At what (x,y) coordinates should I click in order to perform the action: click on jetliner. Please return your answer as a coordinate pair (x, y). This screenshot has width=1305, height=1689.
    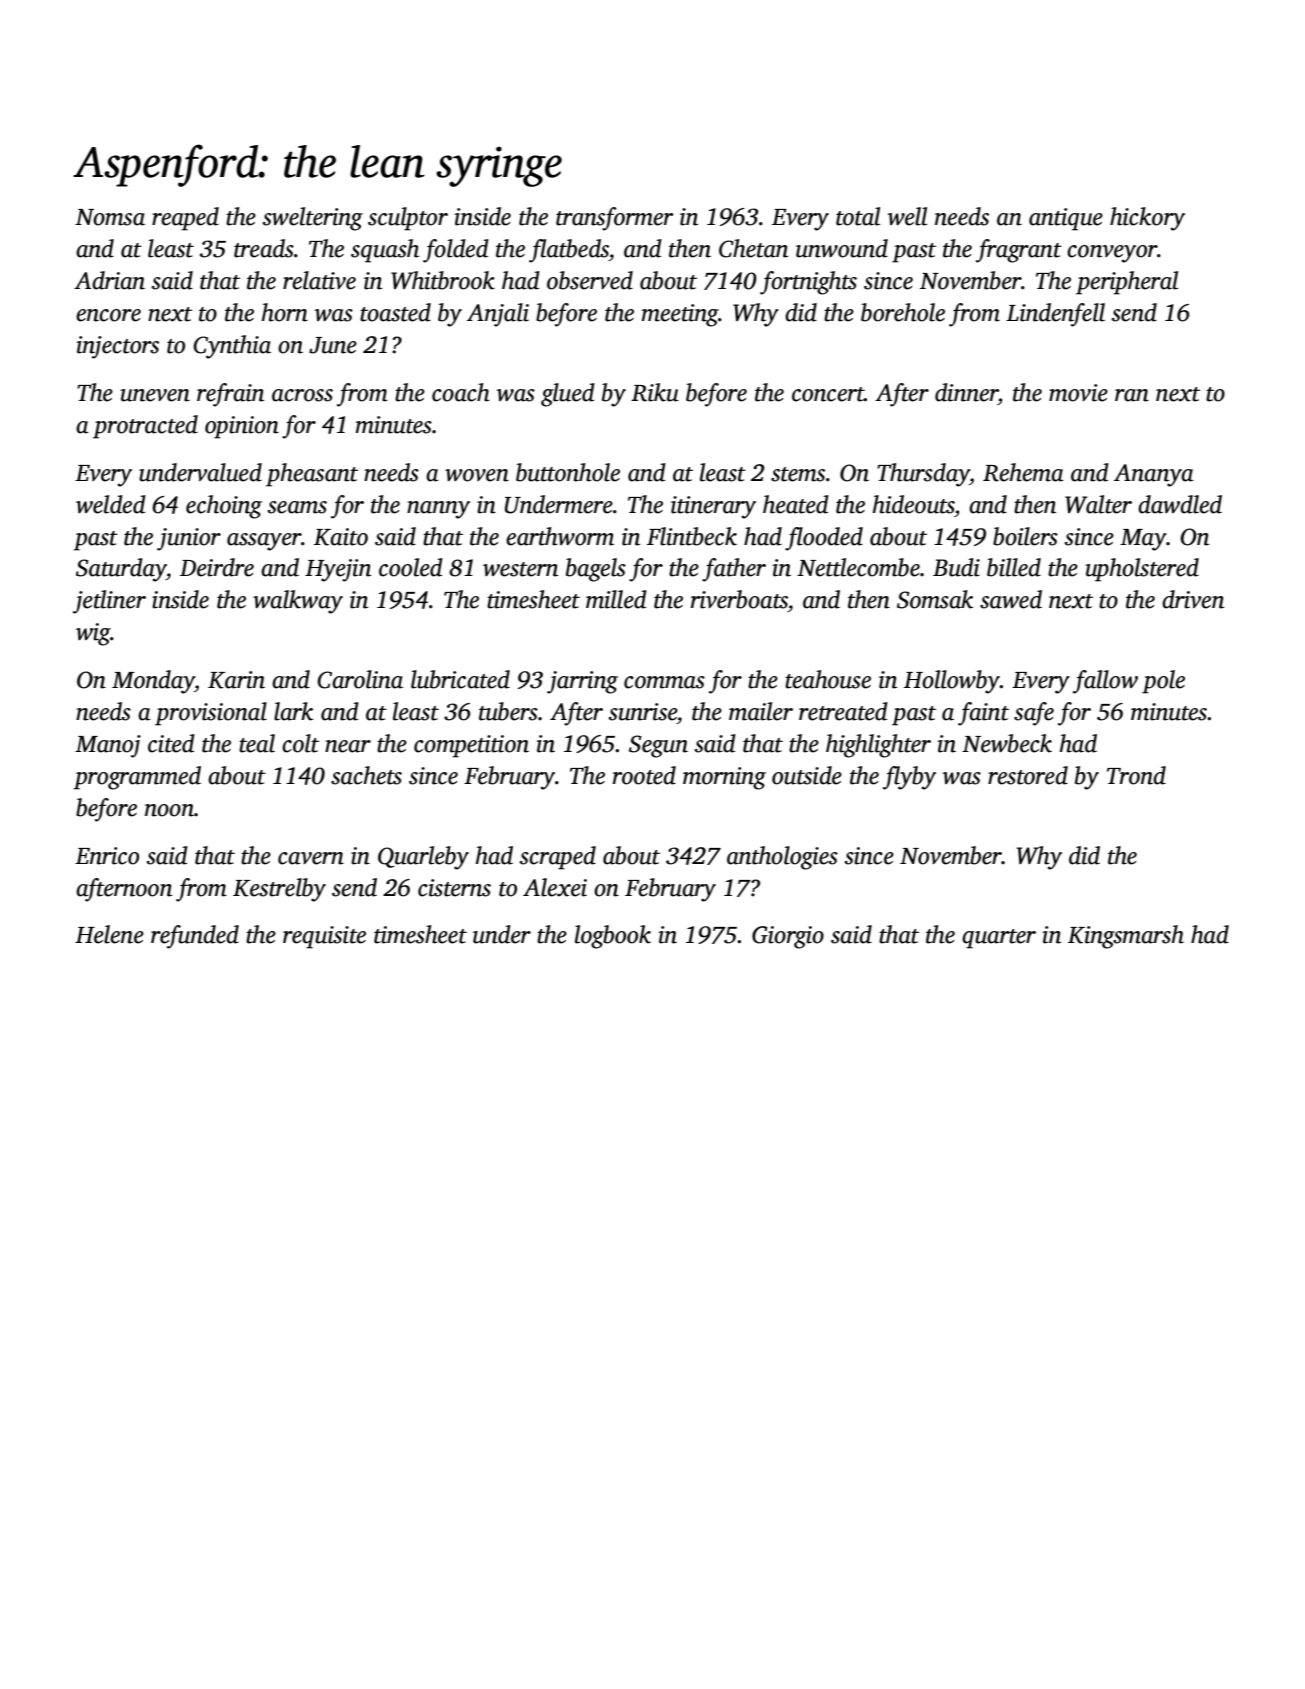
    Looking at the image, I should click on (109, 602).
